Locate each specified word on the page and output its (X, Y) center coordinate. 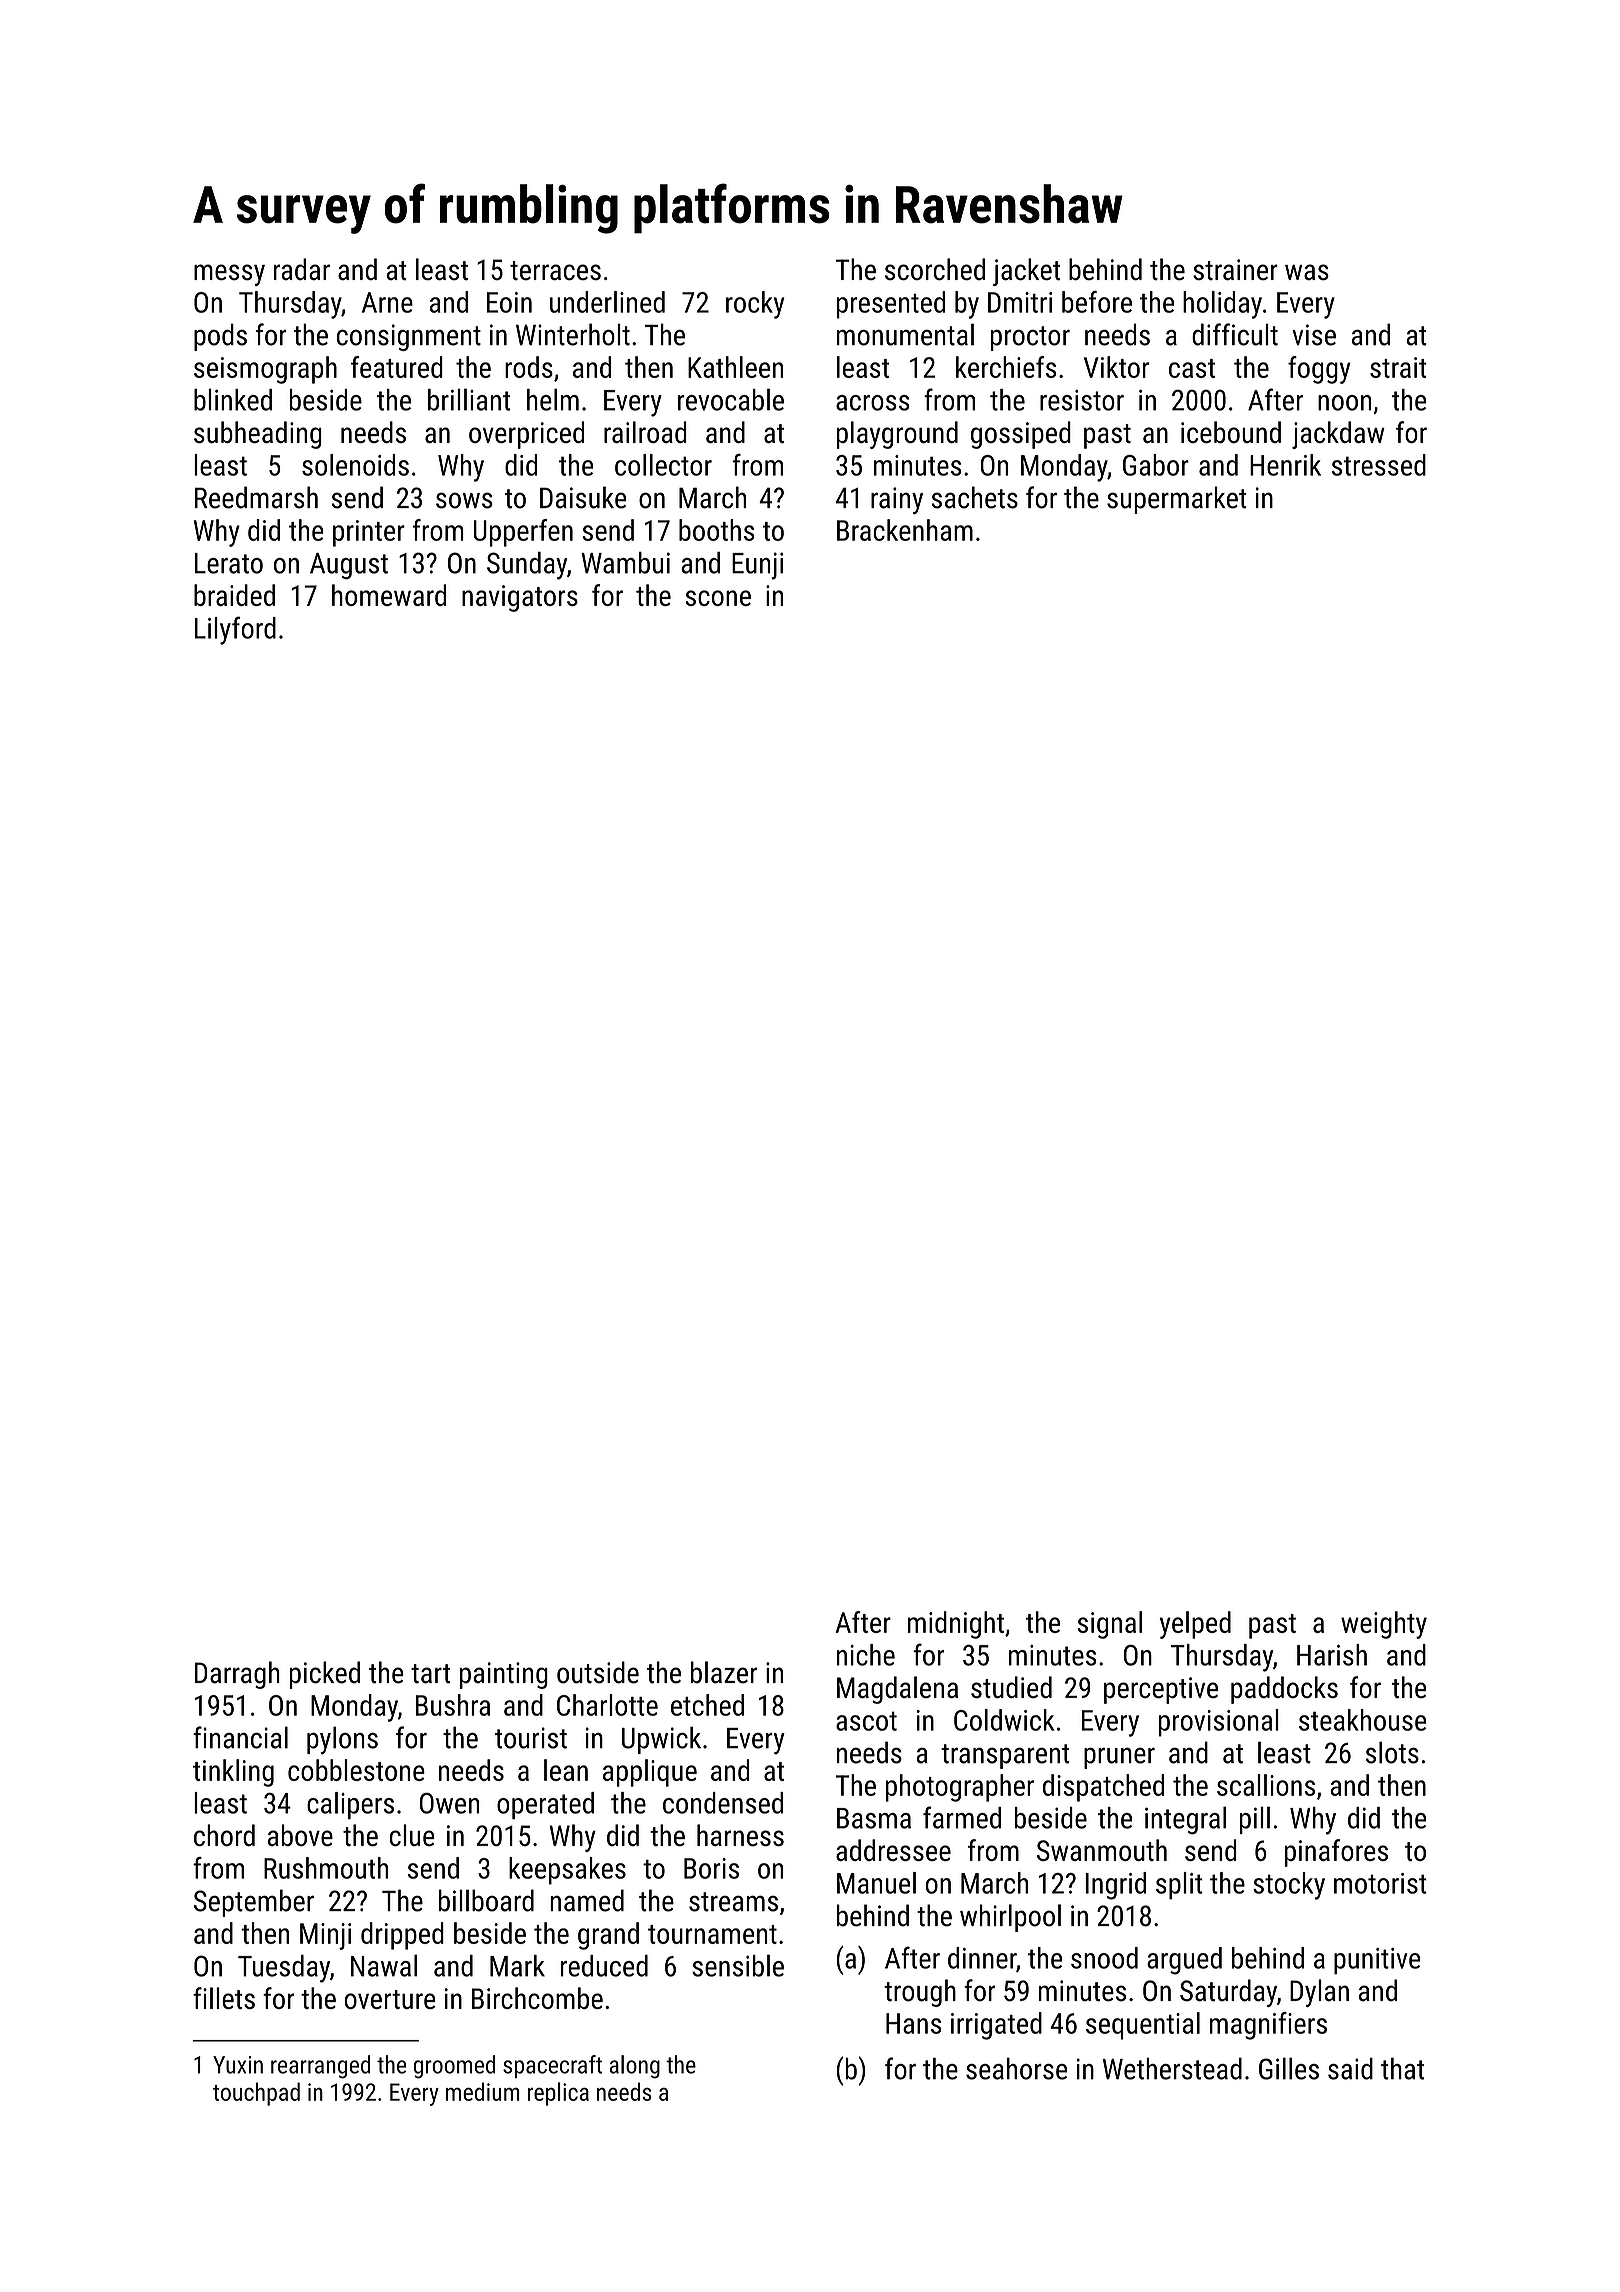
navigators (520, 598)
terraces (555, 271)
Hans (913, 2023)
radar (302, 269)
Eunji (757, 566)
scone (718, 598)
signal (1110, 1625)
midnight (956, 1625)
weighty (1384, 1625)
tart (430, 1674)
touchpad (256, 2094)
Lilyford (235, 630)
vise (1314, 335)
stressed (1379, 465)
